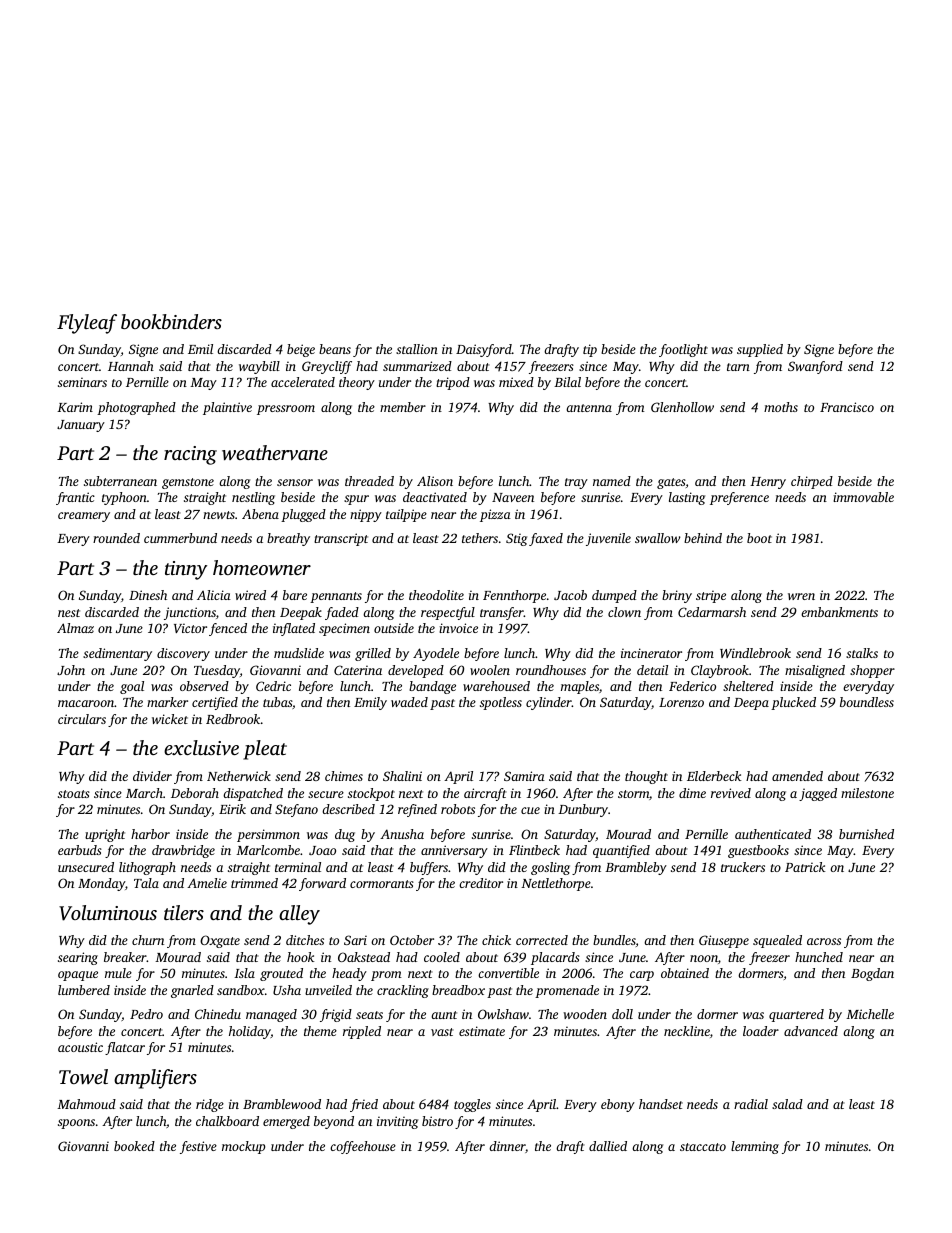 The width and height of the screenshot is (952, 1233). Describe the element at coordinates (227, 408) in the screenshot. I see `plaintive` at that location.
